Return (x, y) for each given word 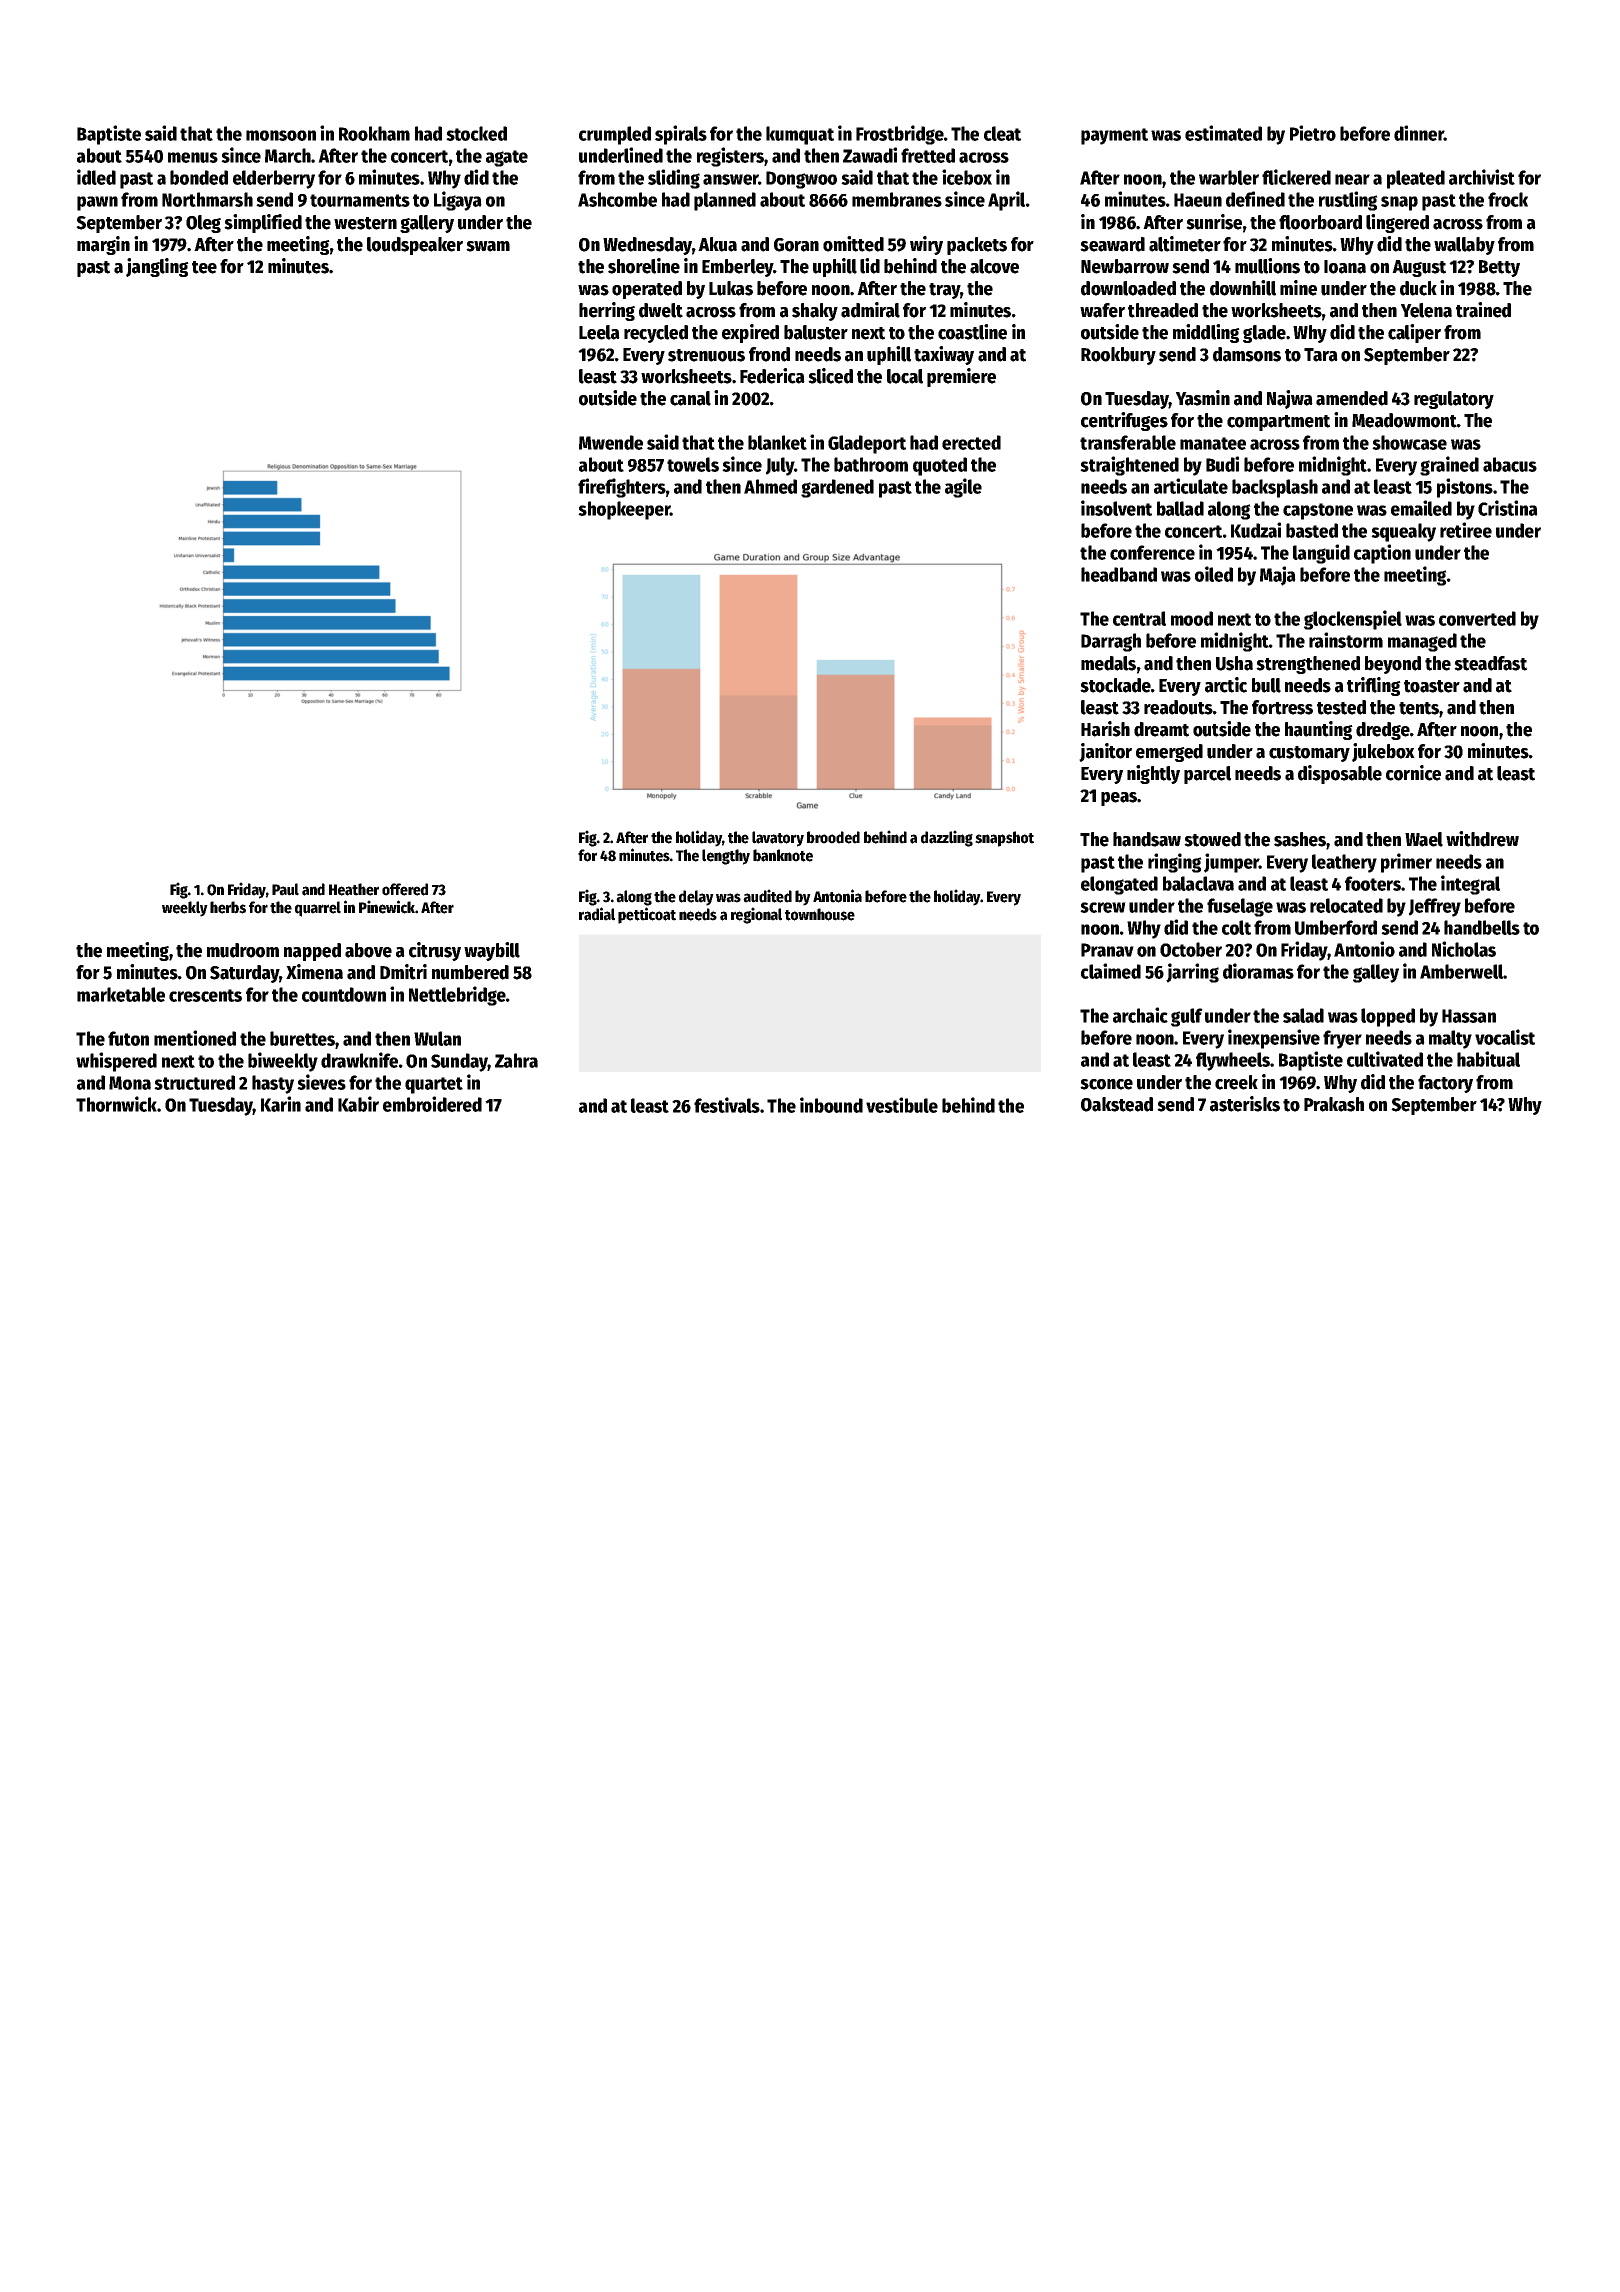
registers (730, 157)
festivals (727, 1105)
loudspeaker (415, 246)
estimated (1223, 133)
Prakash (1334, 1104)
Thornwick (116, 1104)
